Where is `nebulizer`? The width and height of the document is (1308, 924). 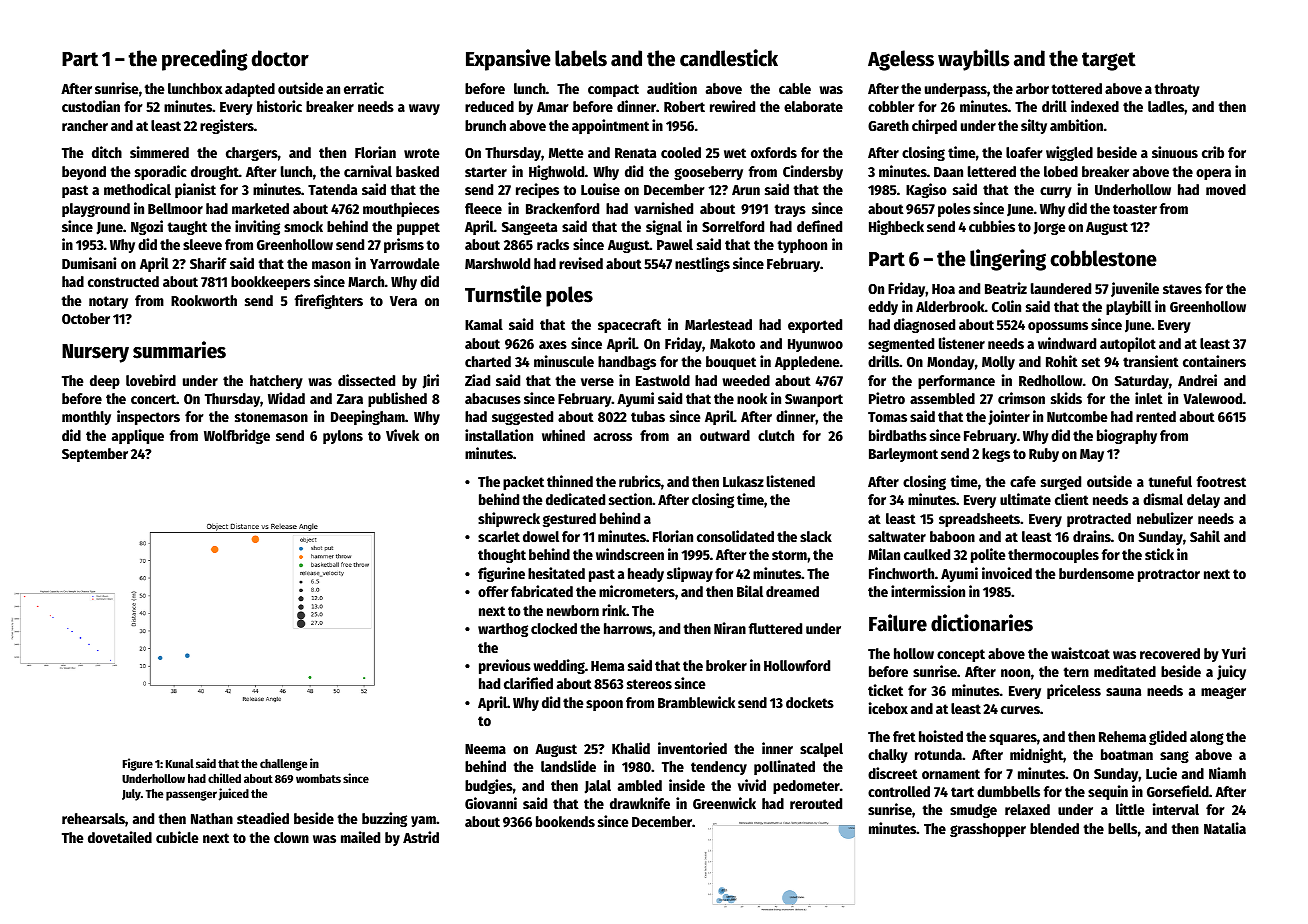 nebulizer is located at coordinates (1165, 518).
